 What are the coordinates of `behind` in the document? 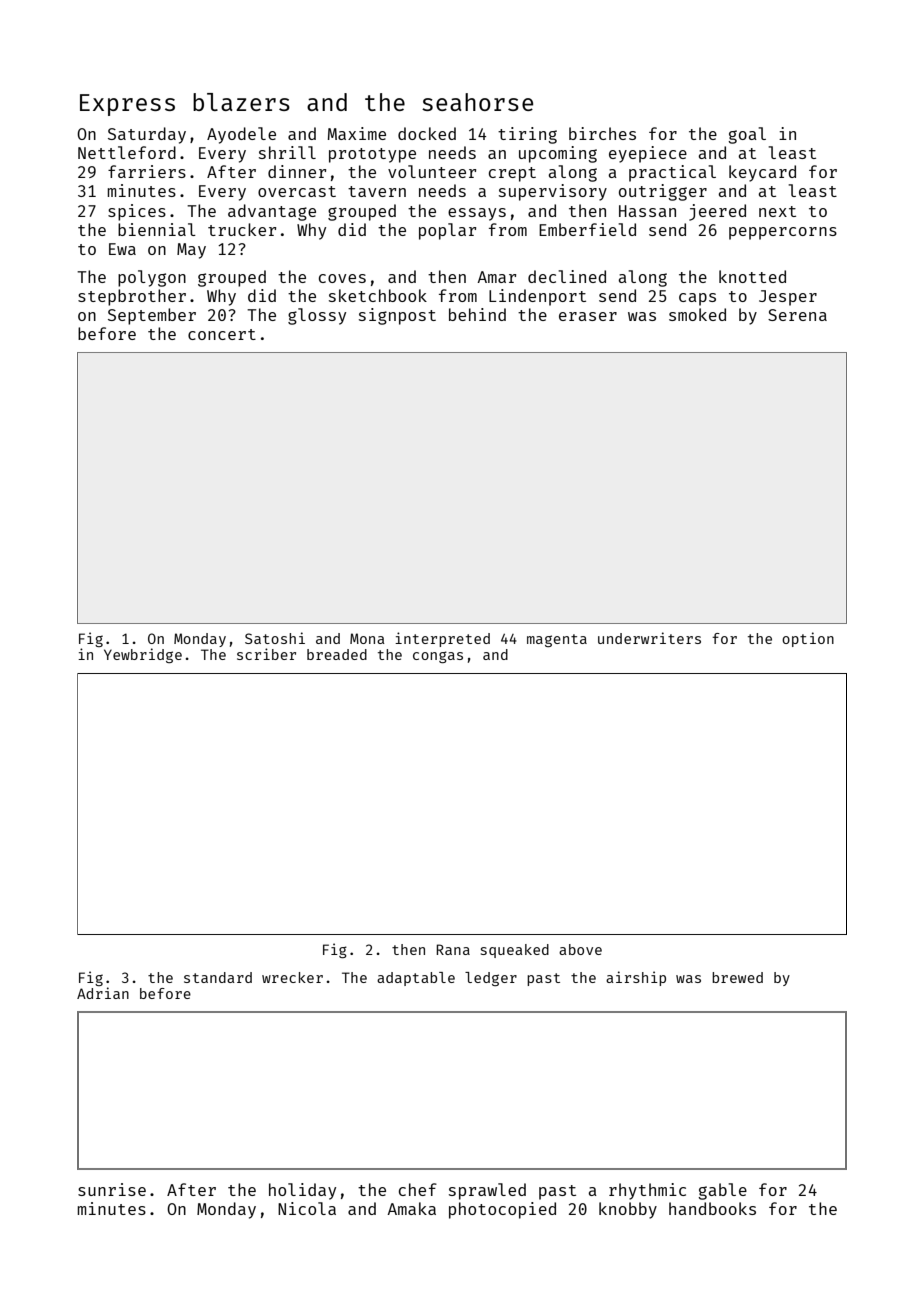 It's located at (477, 314).
